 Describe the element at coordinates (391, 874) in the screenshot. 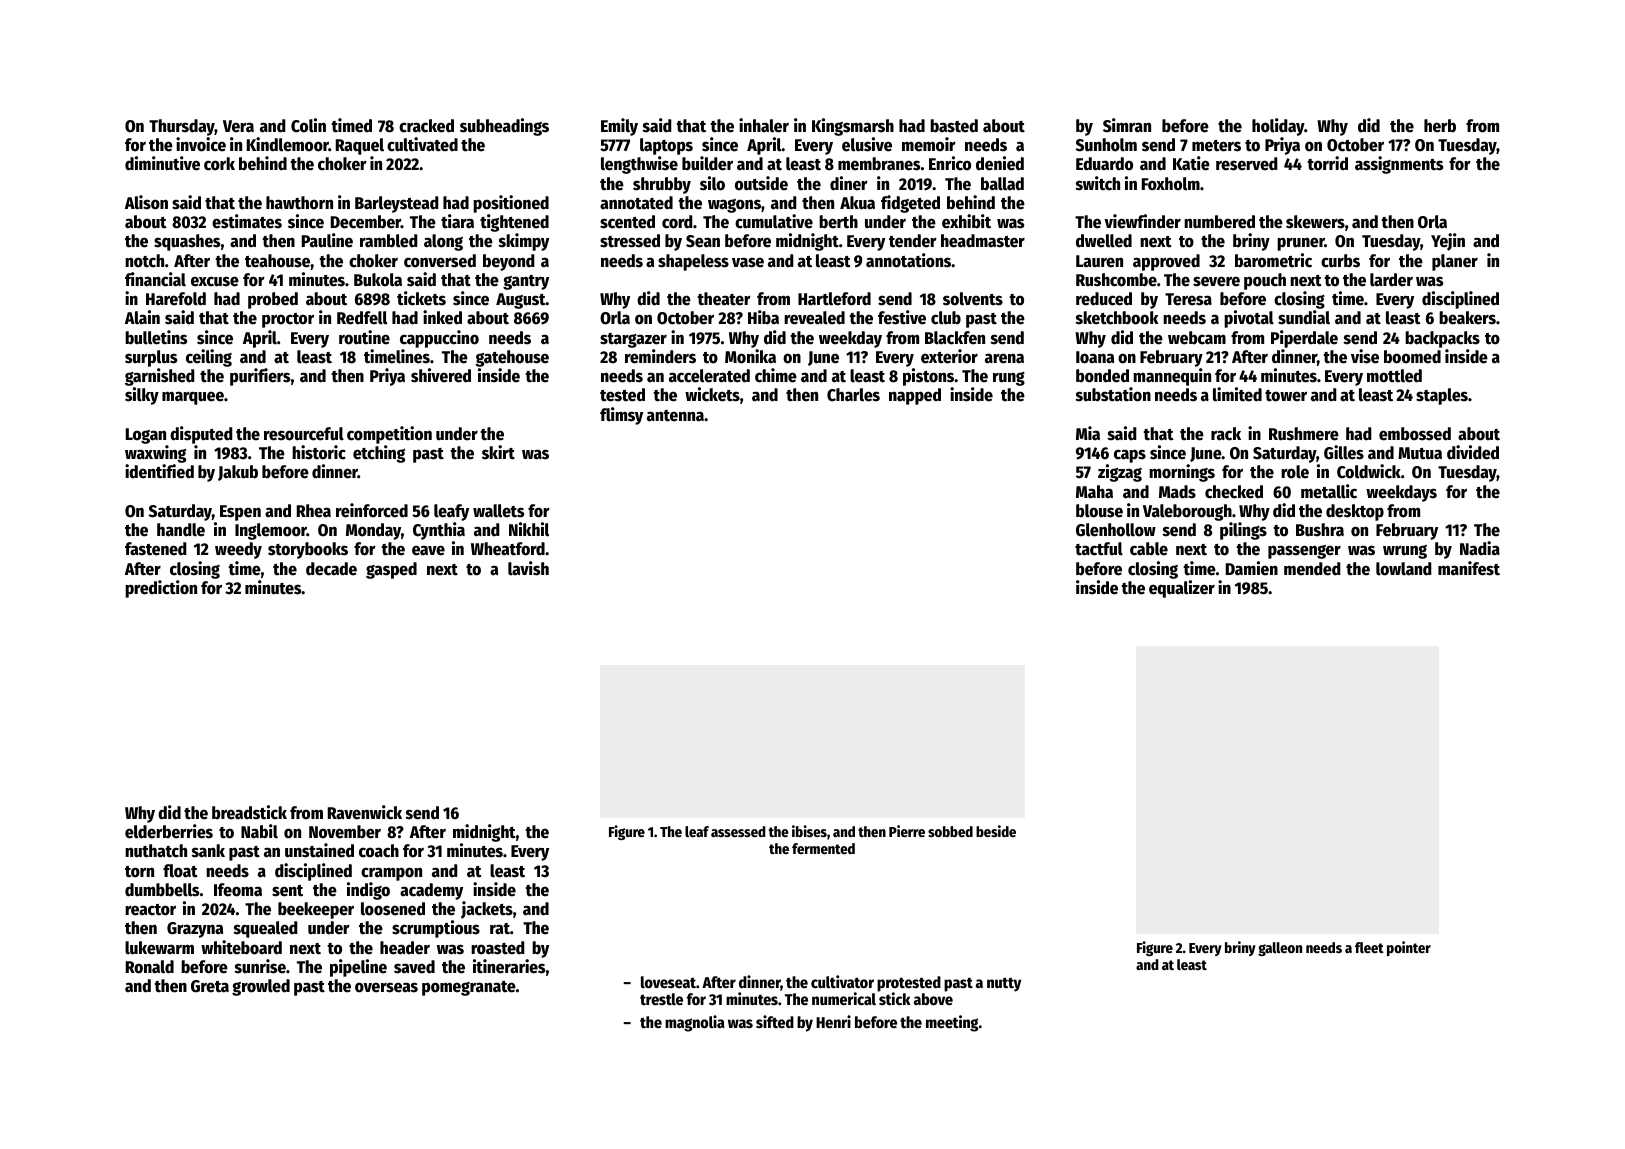

I see `crampon` at that location.
